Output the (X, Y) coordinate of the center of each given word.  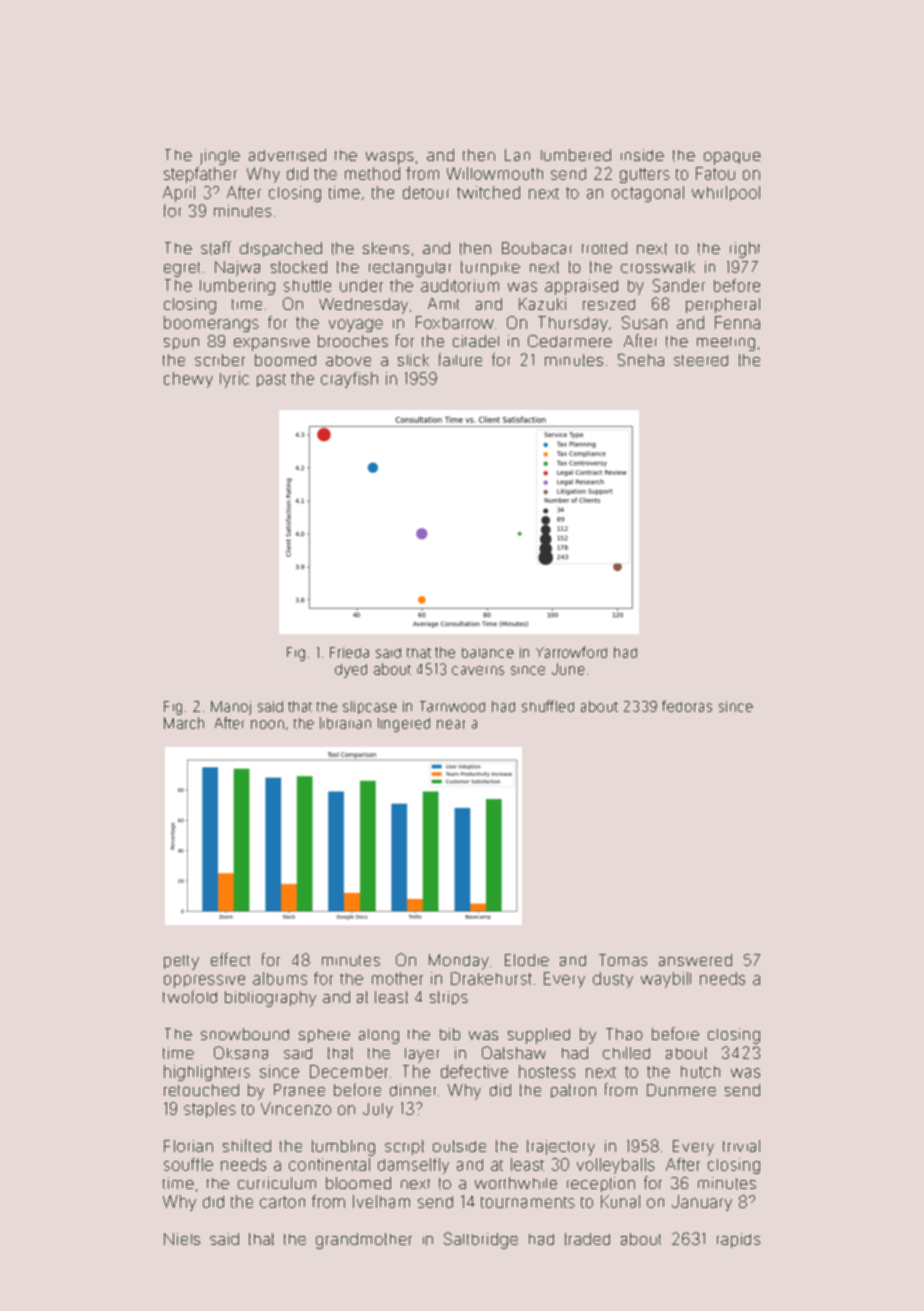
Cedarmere (570, 341)
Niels (182, 1239)
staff (216, 248)
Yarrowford (571, 652)
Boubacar (537, 248)
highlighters (207, 1073)
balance (488, 653)
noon (267, 724)
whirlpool (726, 193)
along (379, 1036)
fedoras (687, 706)
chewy (188, 380)
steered (701, 360)
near (451, 724)
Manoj (231, 708)
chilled (626, 1053)
